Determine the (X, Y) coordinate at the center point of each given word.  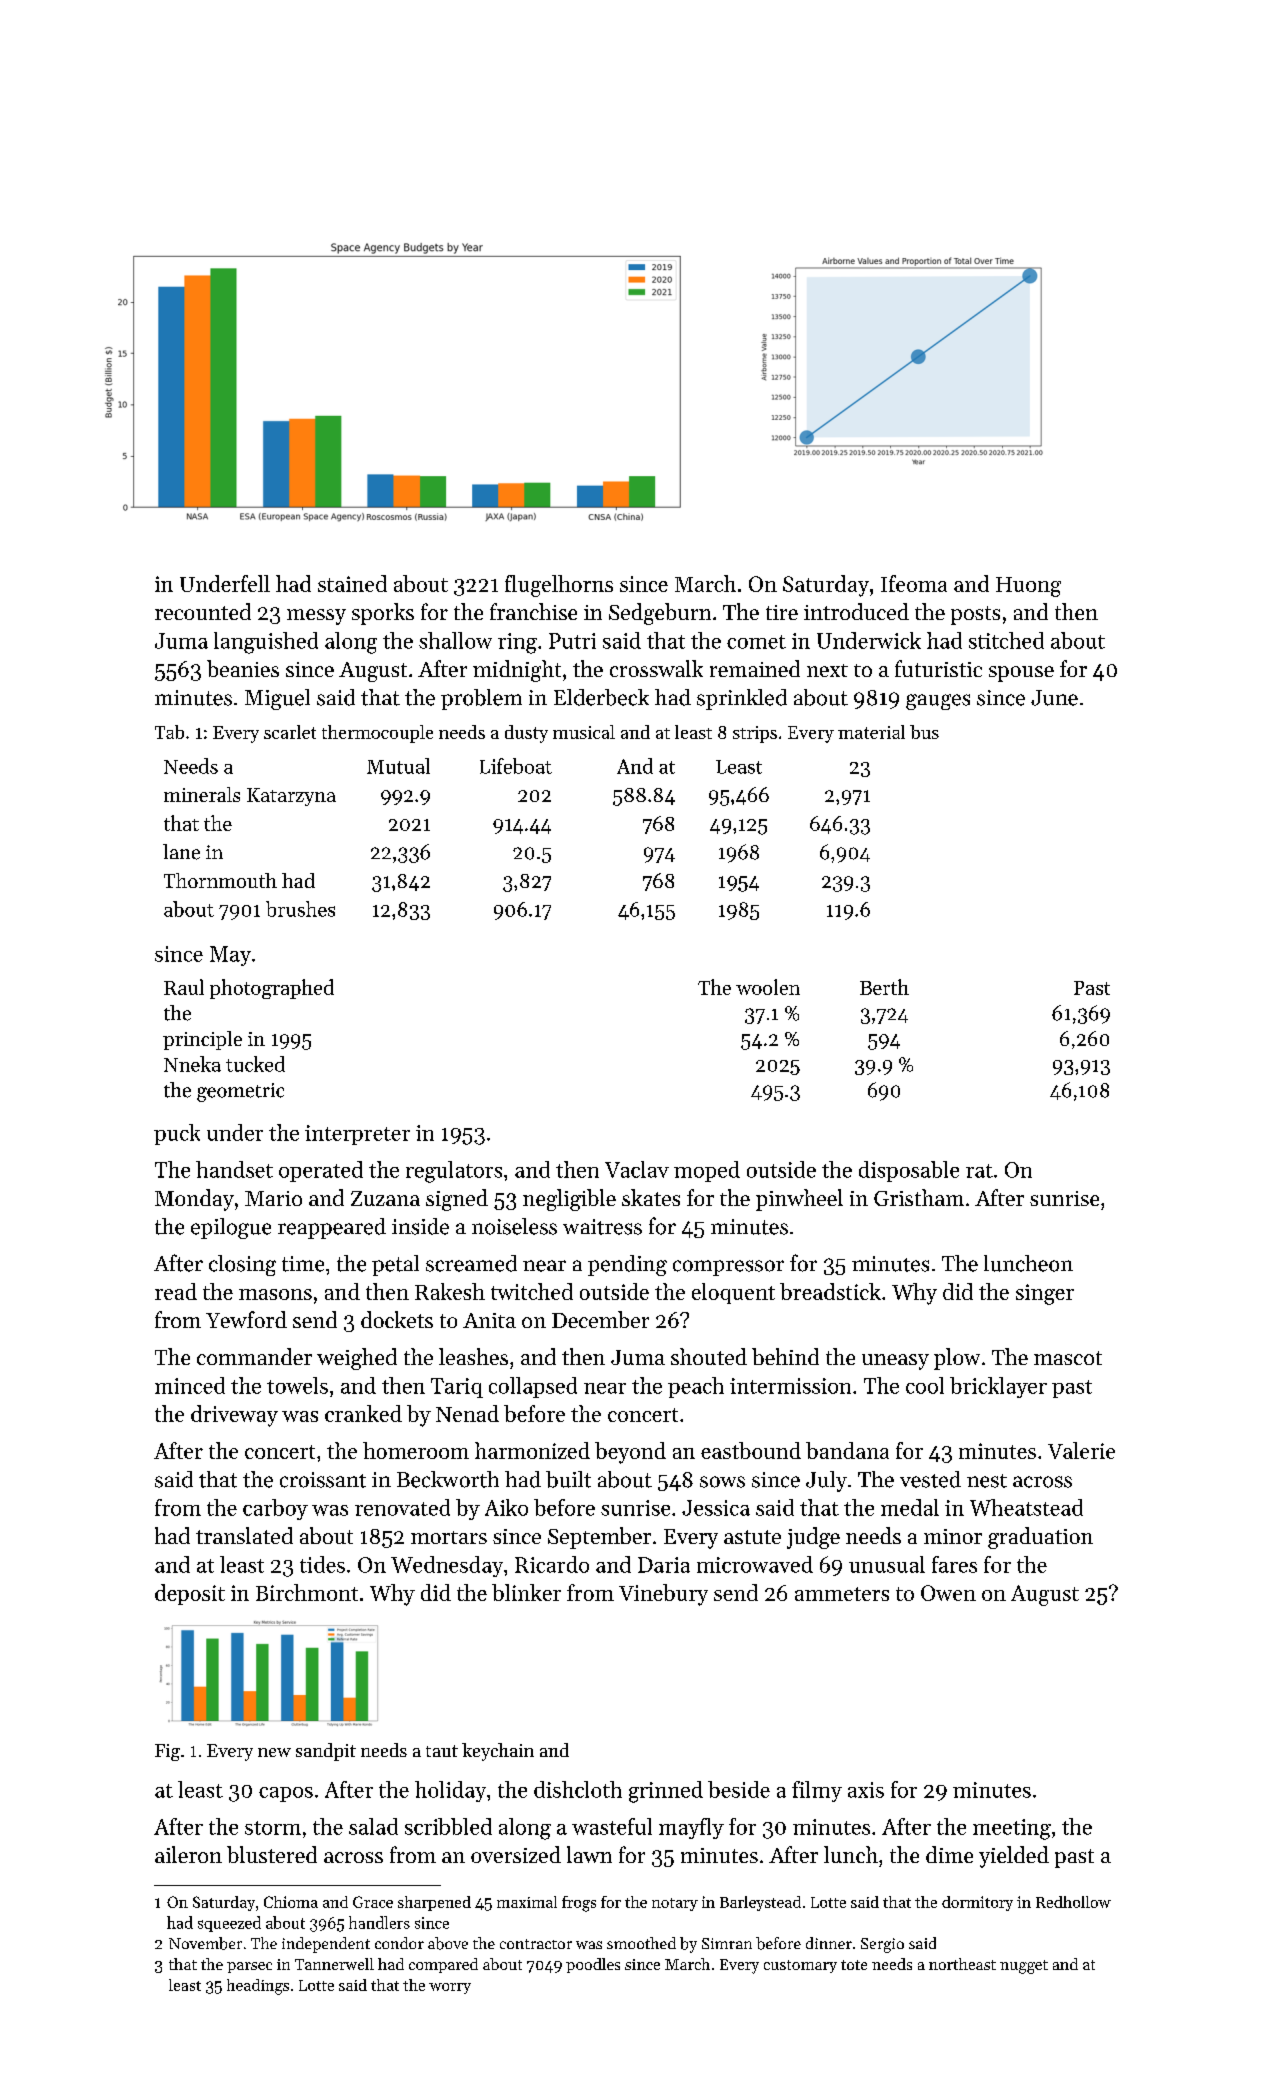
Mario (273, 1198)
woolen (768, 987)
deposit (190, 1594)
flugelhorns (559, 586)
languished (266, 643)
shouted (709, 1356)
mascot (1068, 1358)
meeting (1012, 1829)
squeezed (229, 1924)
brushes (300, 909)
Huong (1028, 587)
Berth (884, 987)
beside (739, 1789)
